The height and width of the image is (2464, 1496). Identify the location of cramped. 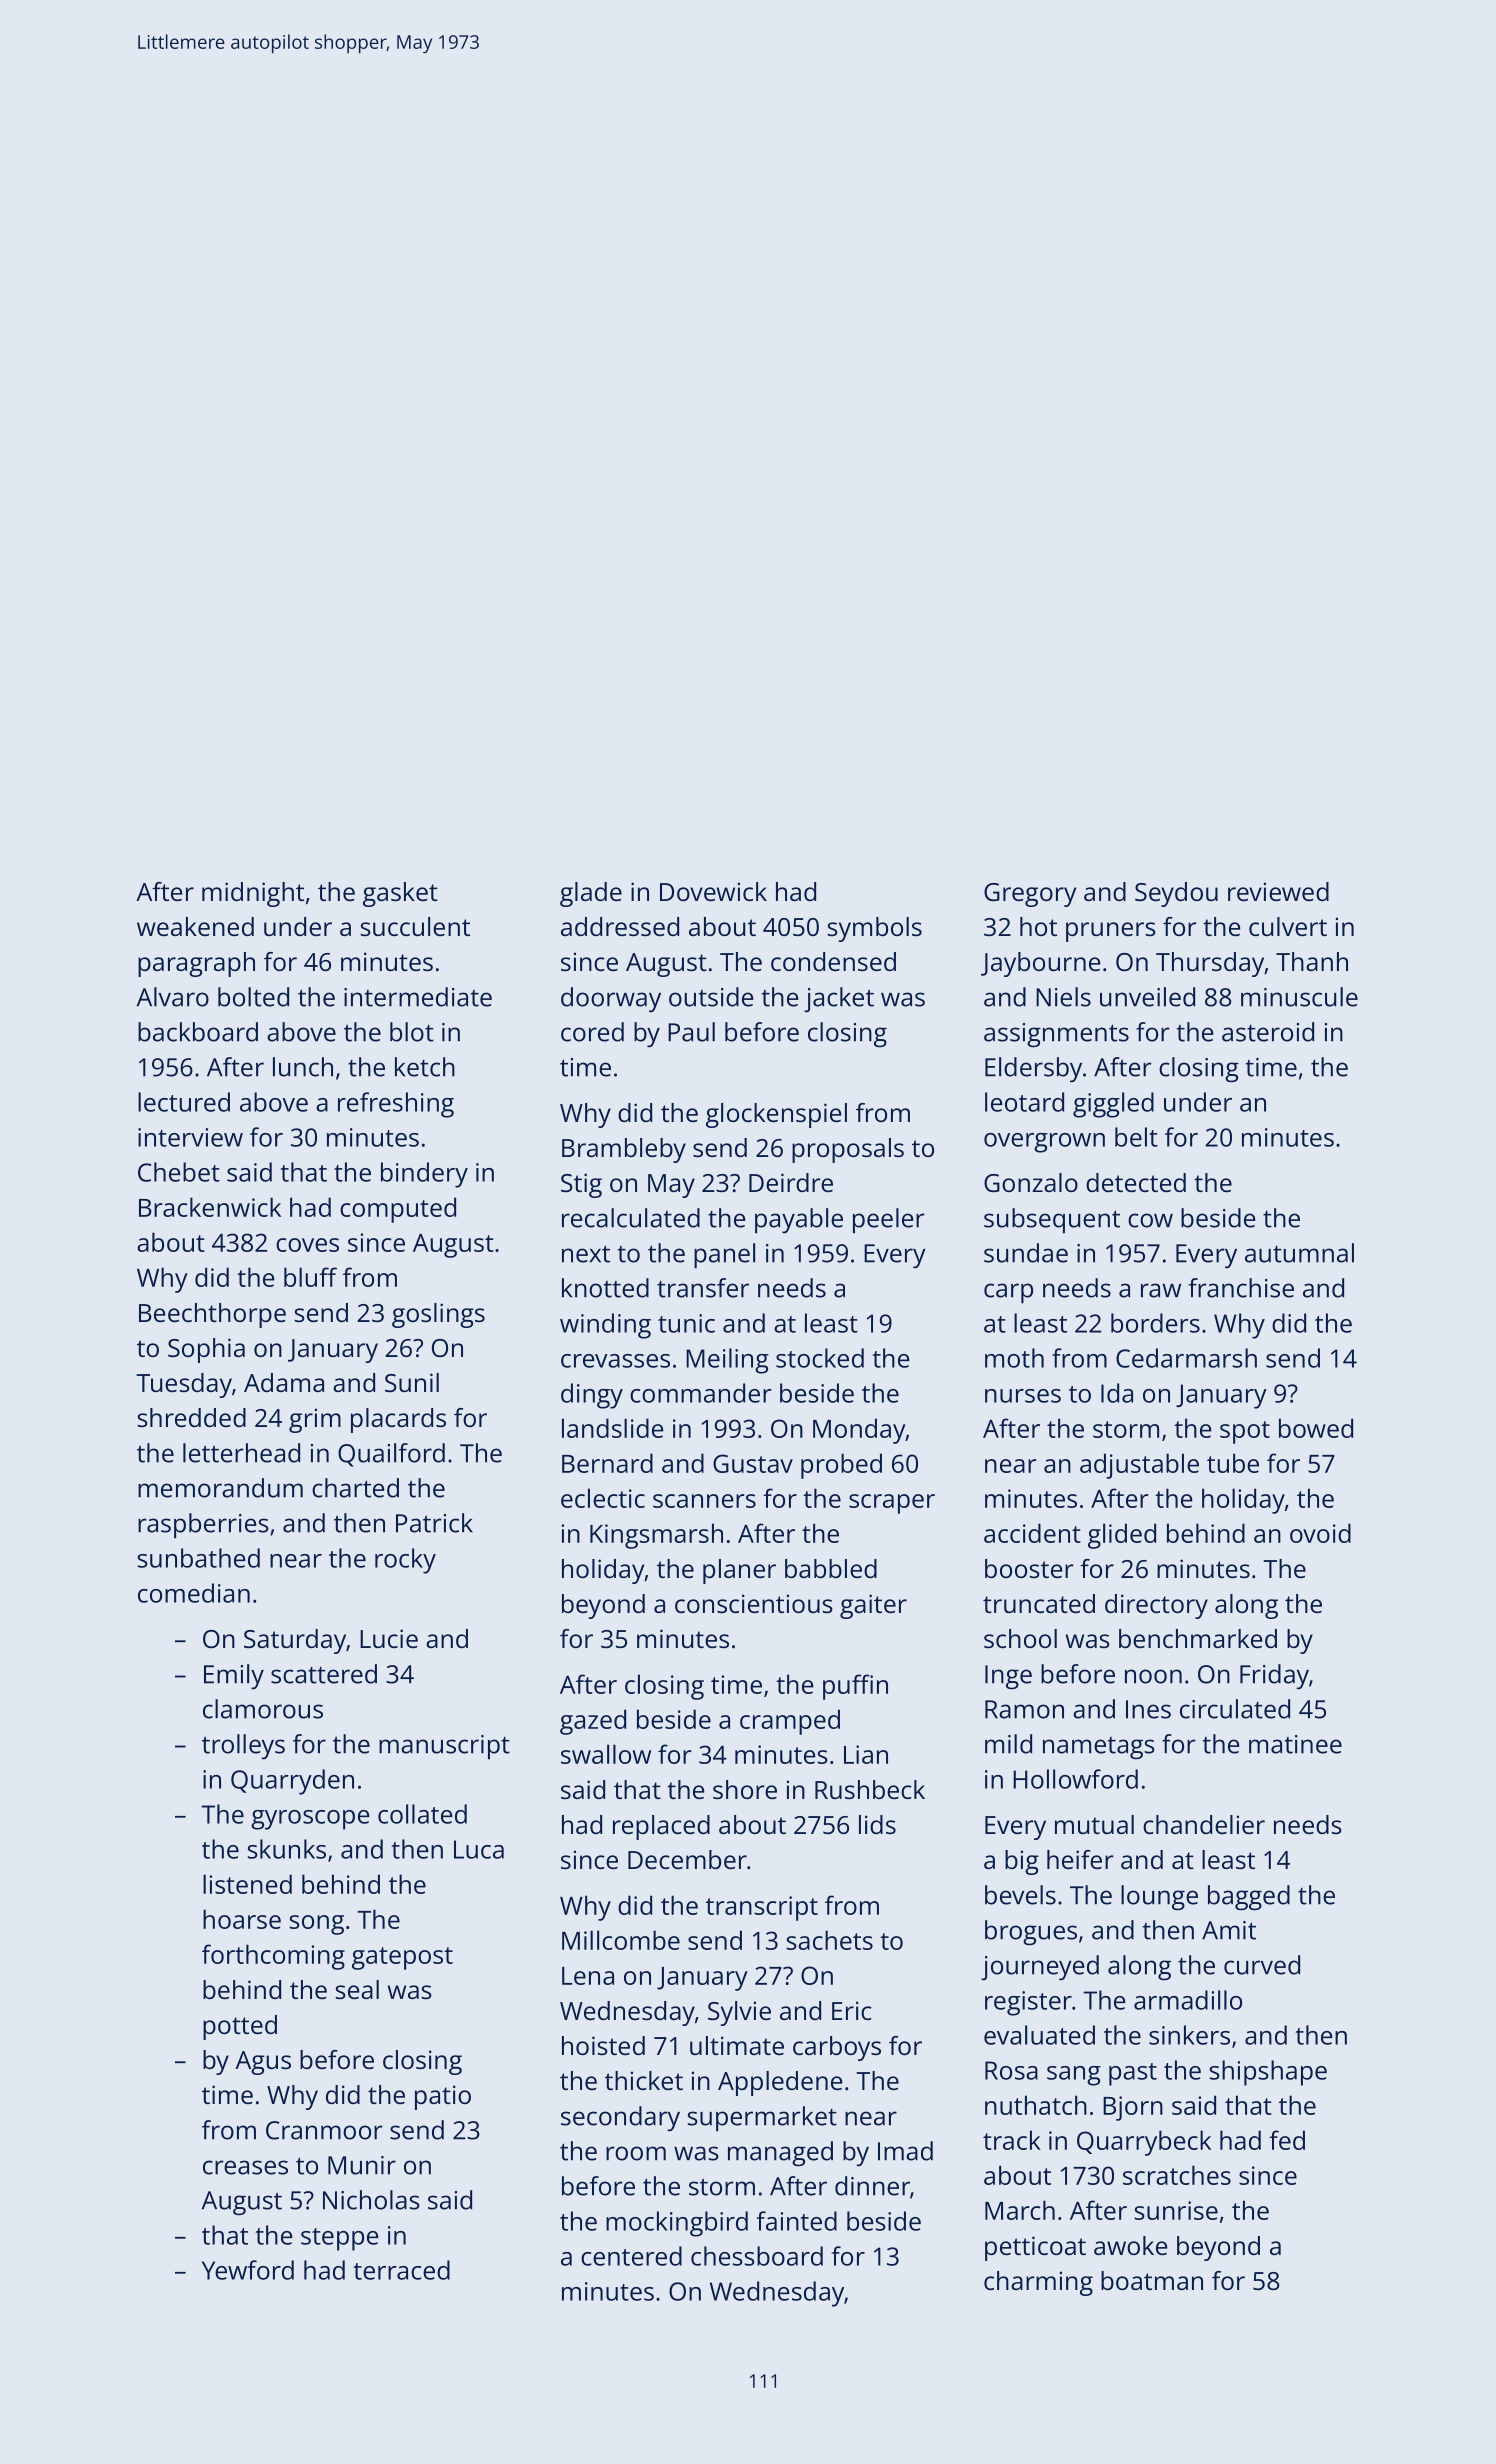
(790, 1722).
